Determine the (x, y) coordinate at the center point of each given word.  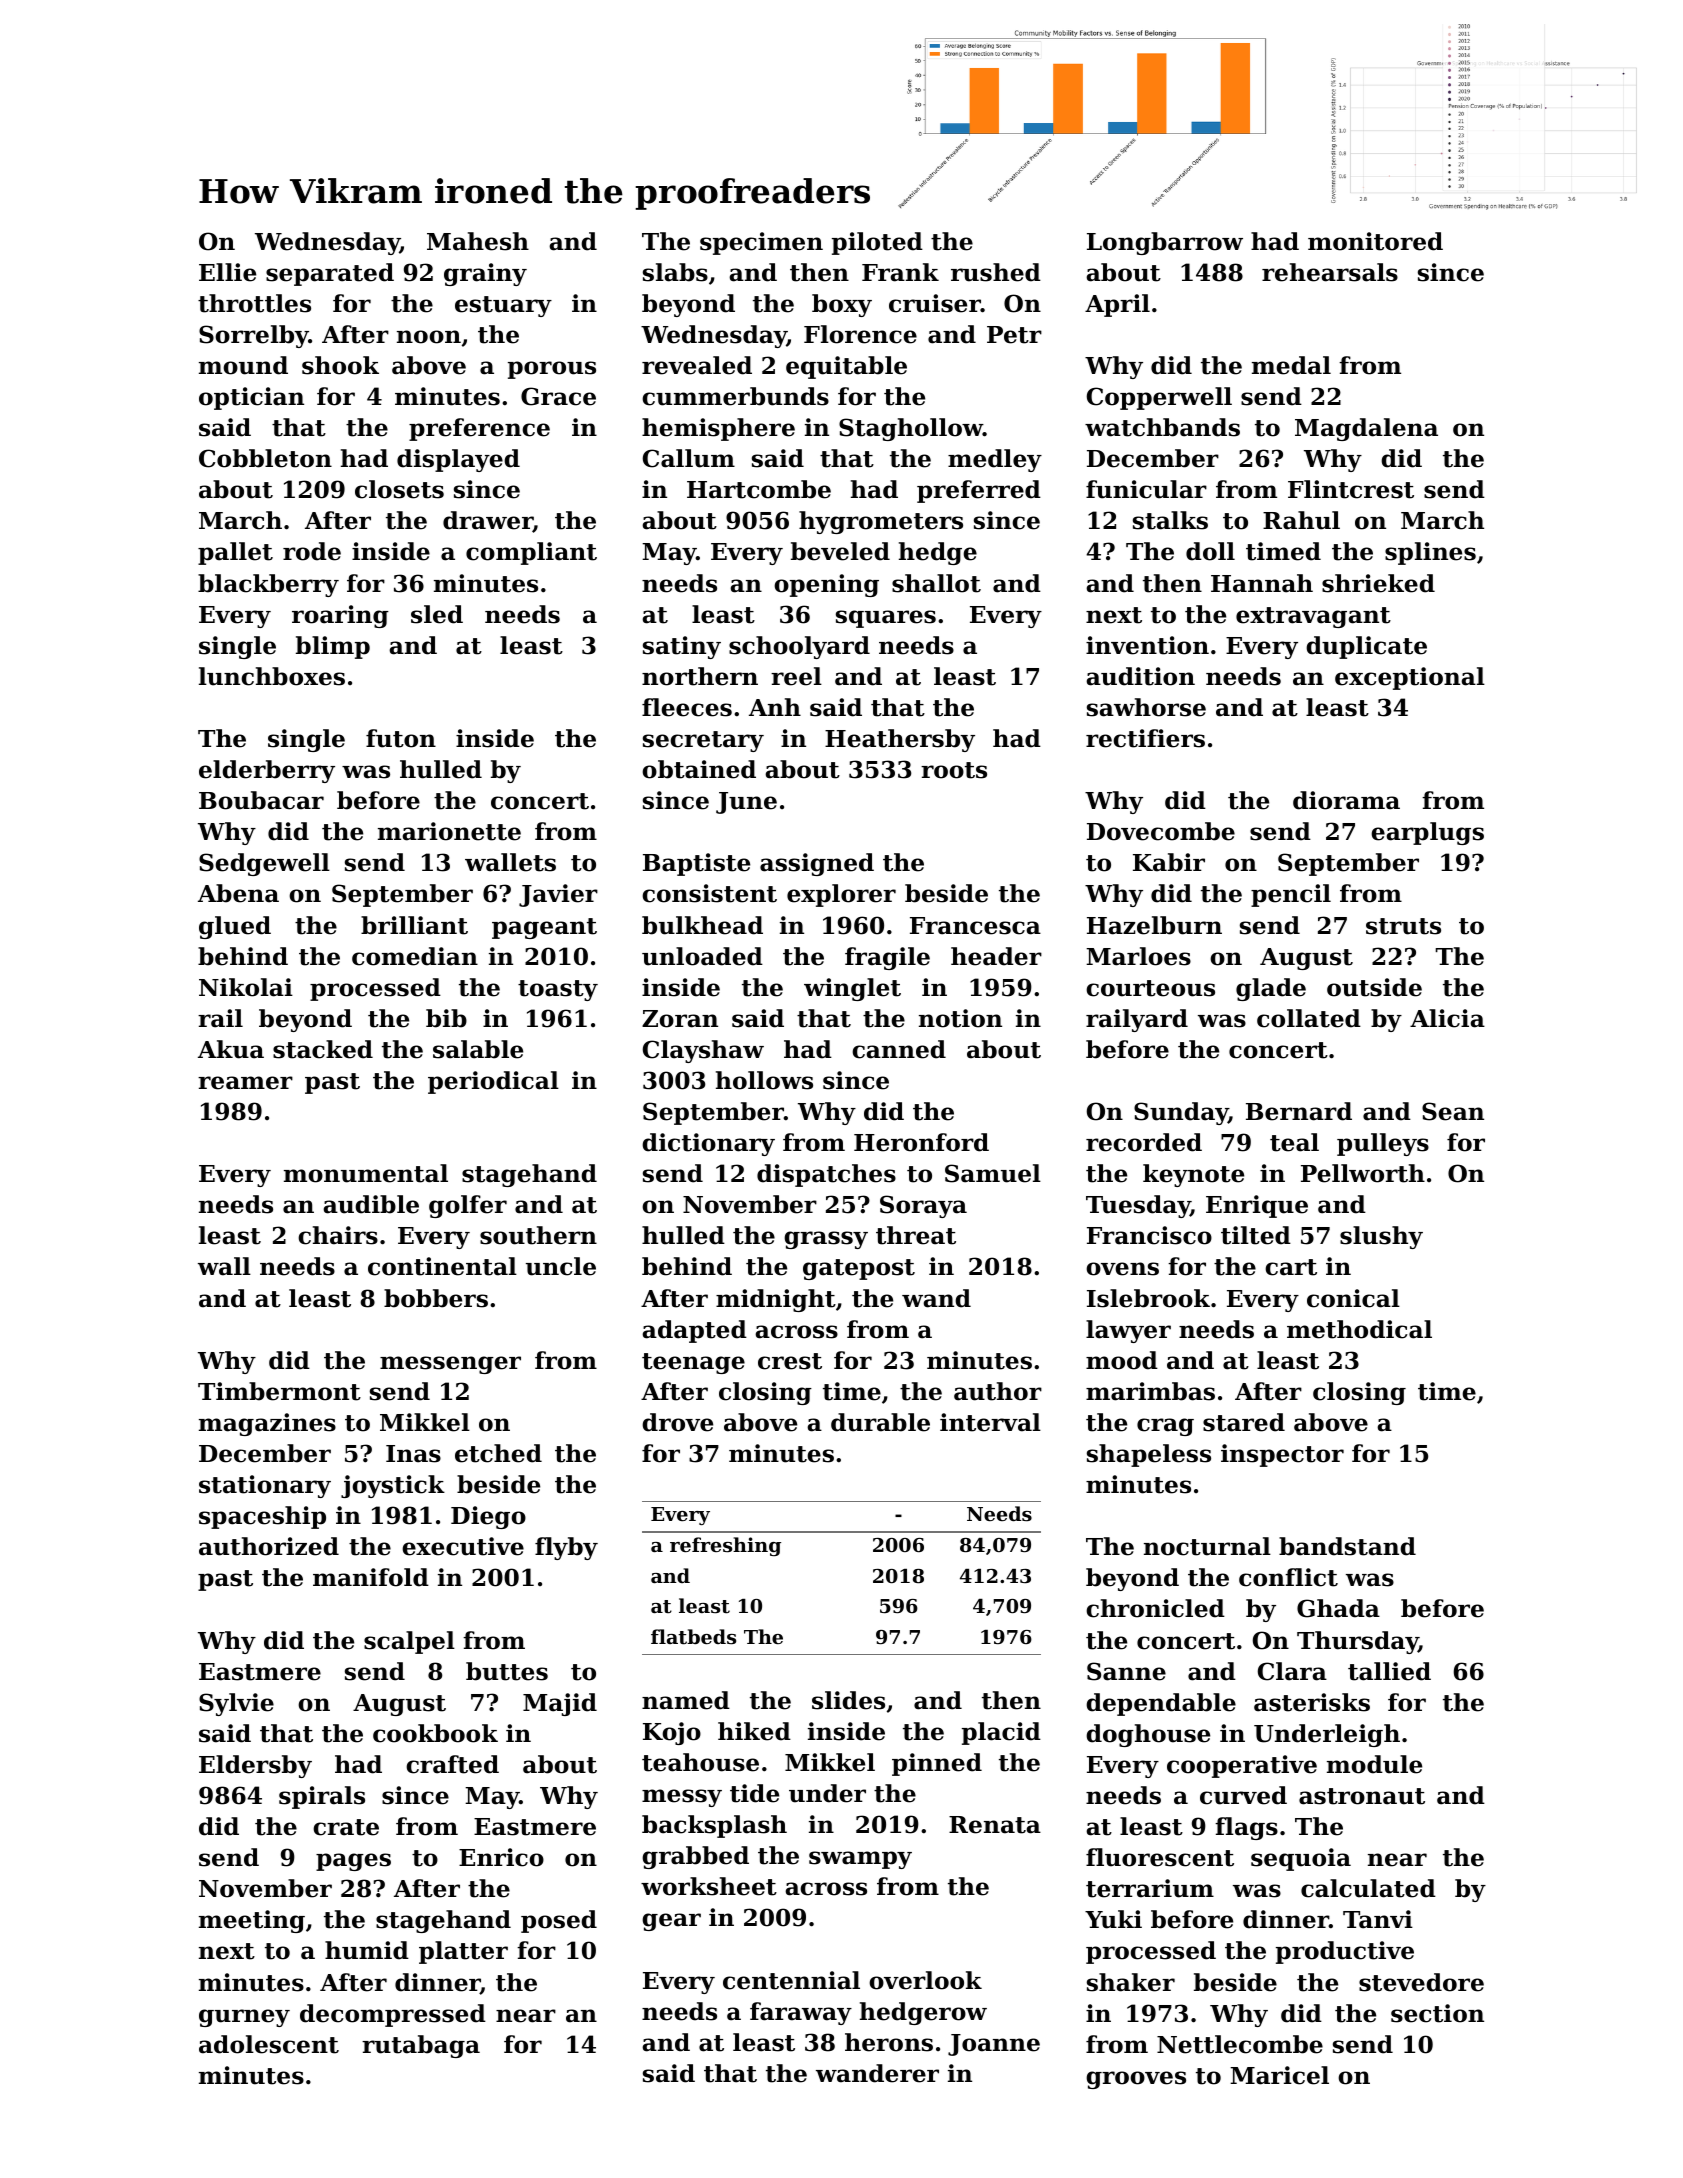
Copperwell (1159, 398)
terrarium (1150, 1888)
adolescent (269, 2044)
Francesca (975, 926)
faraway (801, 2013)
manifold (371, 1577)
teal (1294, 1142)
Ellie (227, 272)
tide (754, 1793)
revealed (697, 365)
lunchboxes (272, 676)
